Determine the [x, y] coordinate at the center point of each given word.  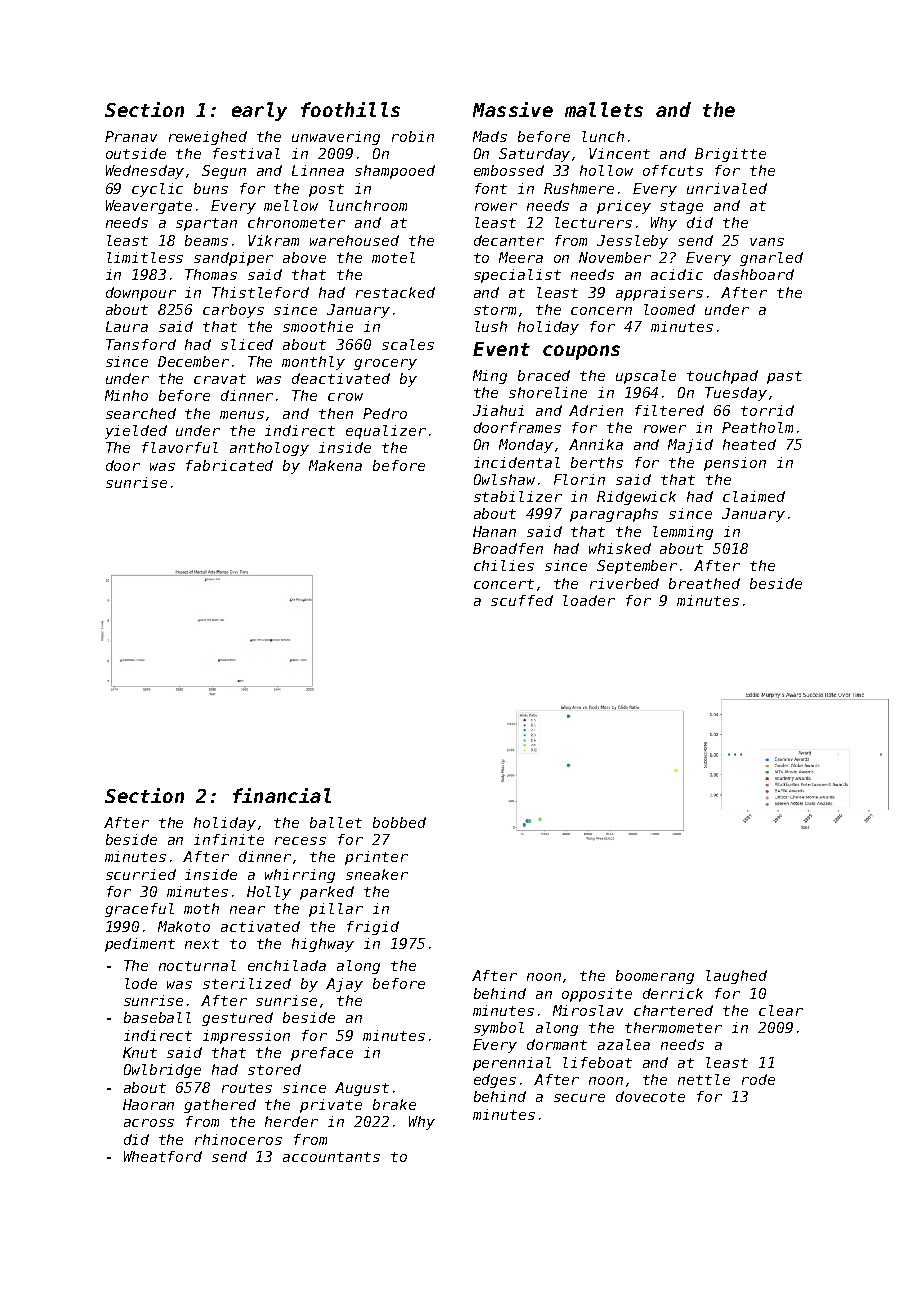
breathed [704, 583]
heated [749, 444]
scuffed [522, 600]
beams [206, 240]
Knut [140, 1052]
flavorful [180, 447]
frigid [373, 928]
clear [781, 1010]
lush [491, 326]
